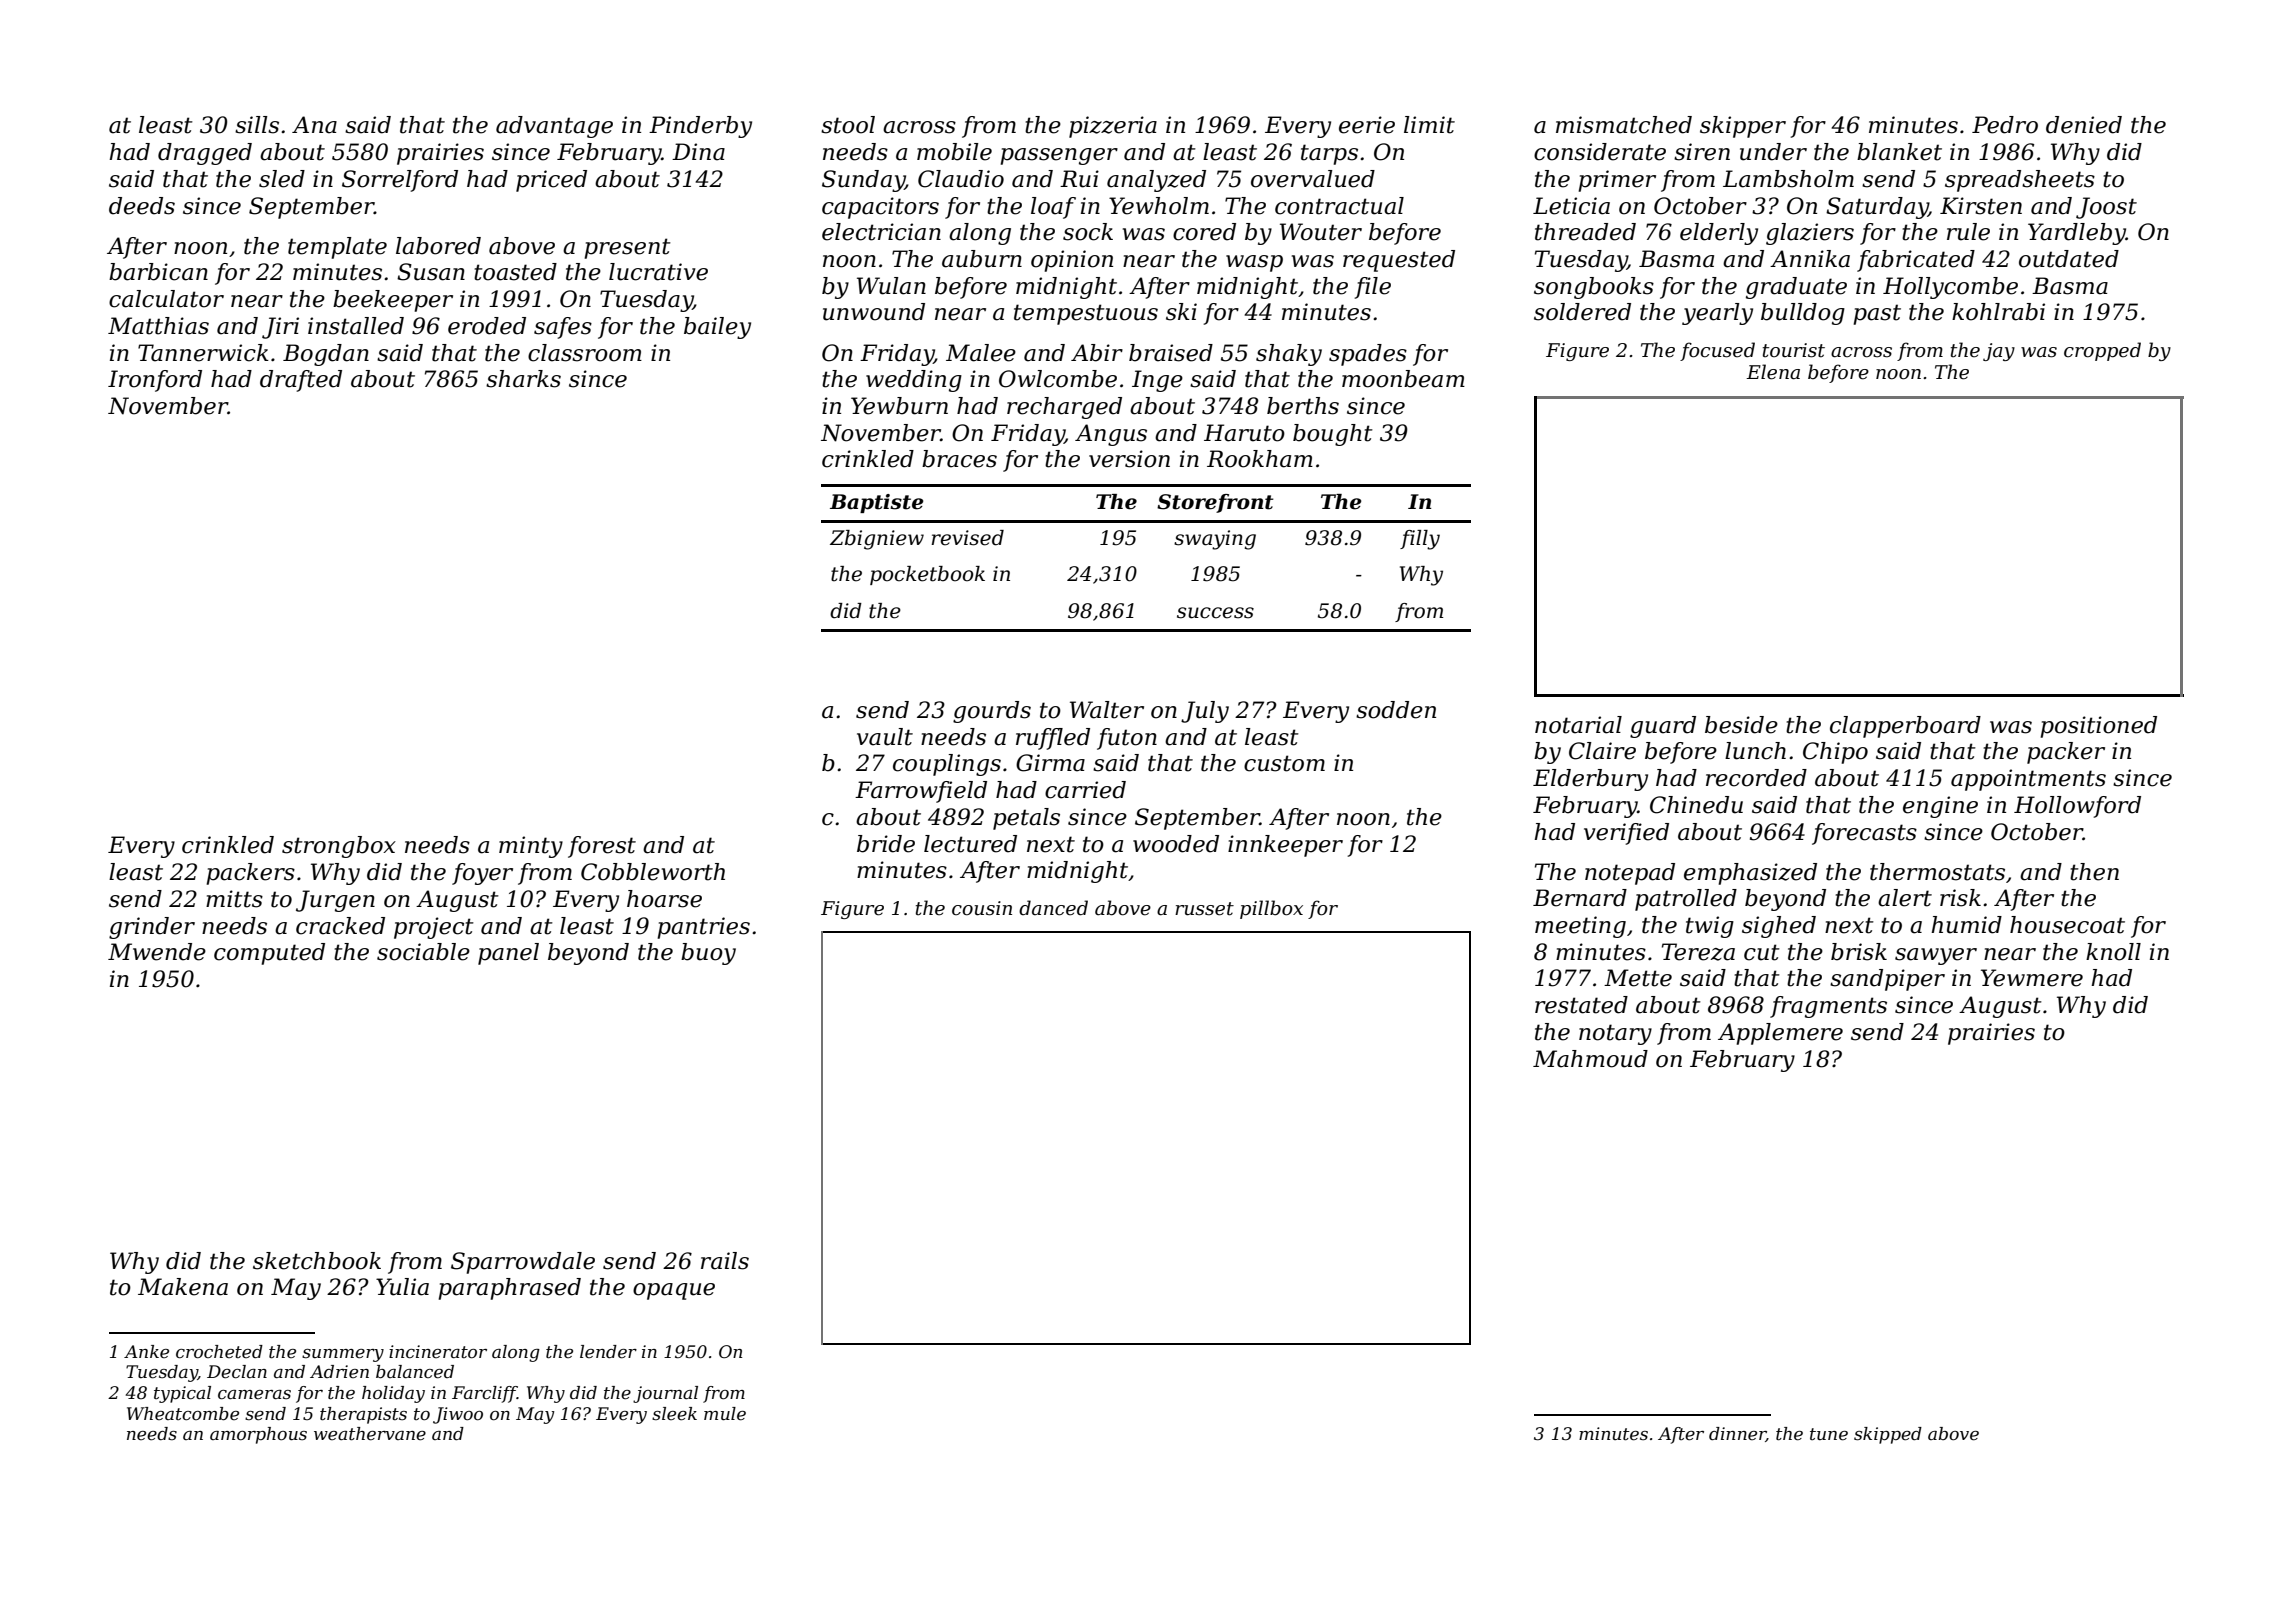 The width and height of the screenshot is (2292, 1620). Describe the element at coordinates (1877, 208) in the screenshot. I see `Saturday` at that location.
